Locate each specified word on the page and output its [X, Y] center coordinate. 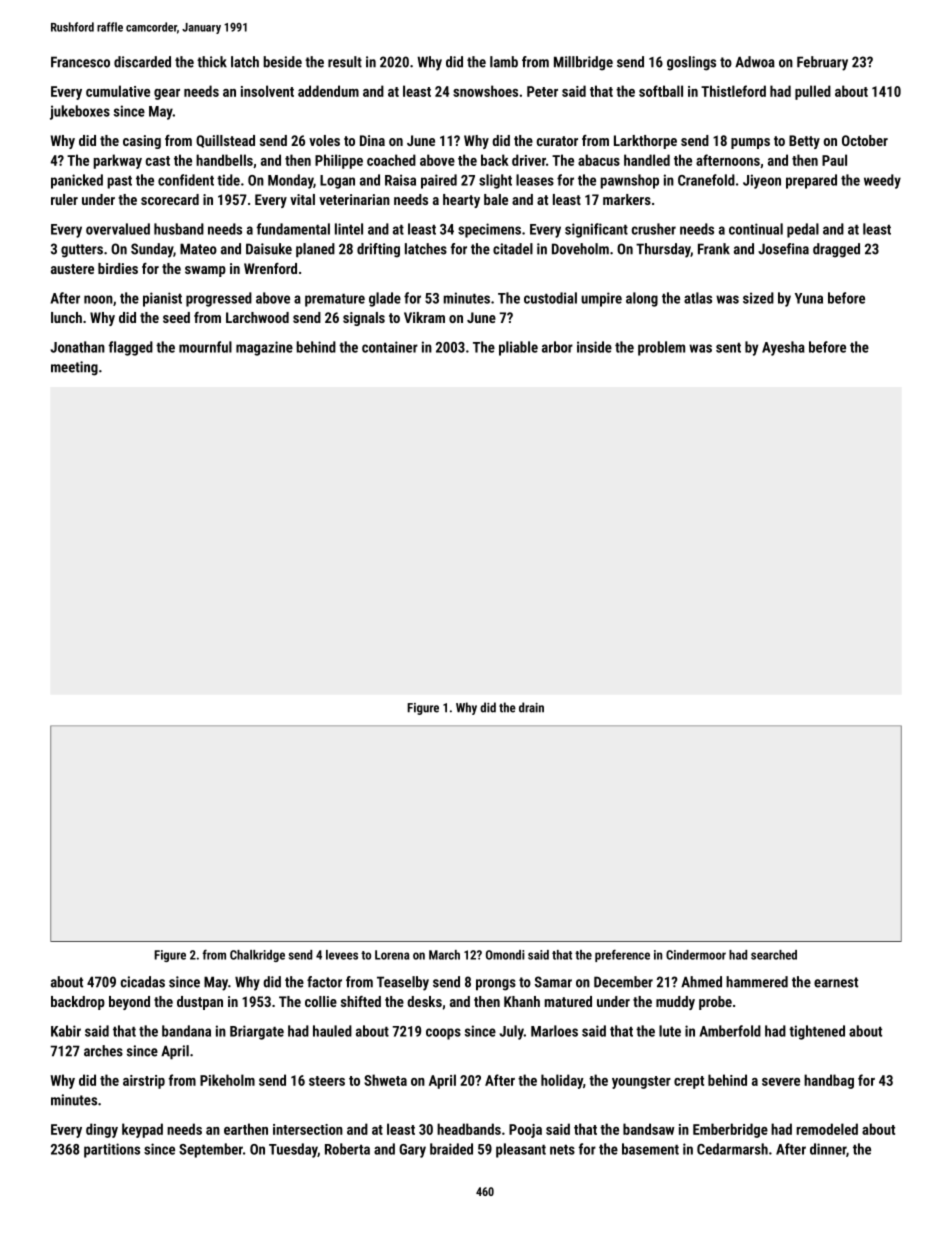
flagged [131, 348]
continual [756, 229]
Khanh [522, 1001]
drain [531, 707]
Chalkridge [257, 956]
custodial [550, 298]
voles [324, 140]
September [211, 1150]
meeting [74, 368]
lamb [504, 62]
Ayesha [783, 348]
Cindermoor [696, 955]
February [822, 63]
